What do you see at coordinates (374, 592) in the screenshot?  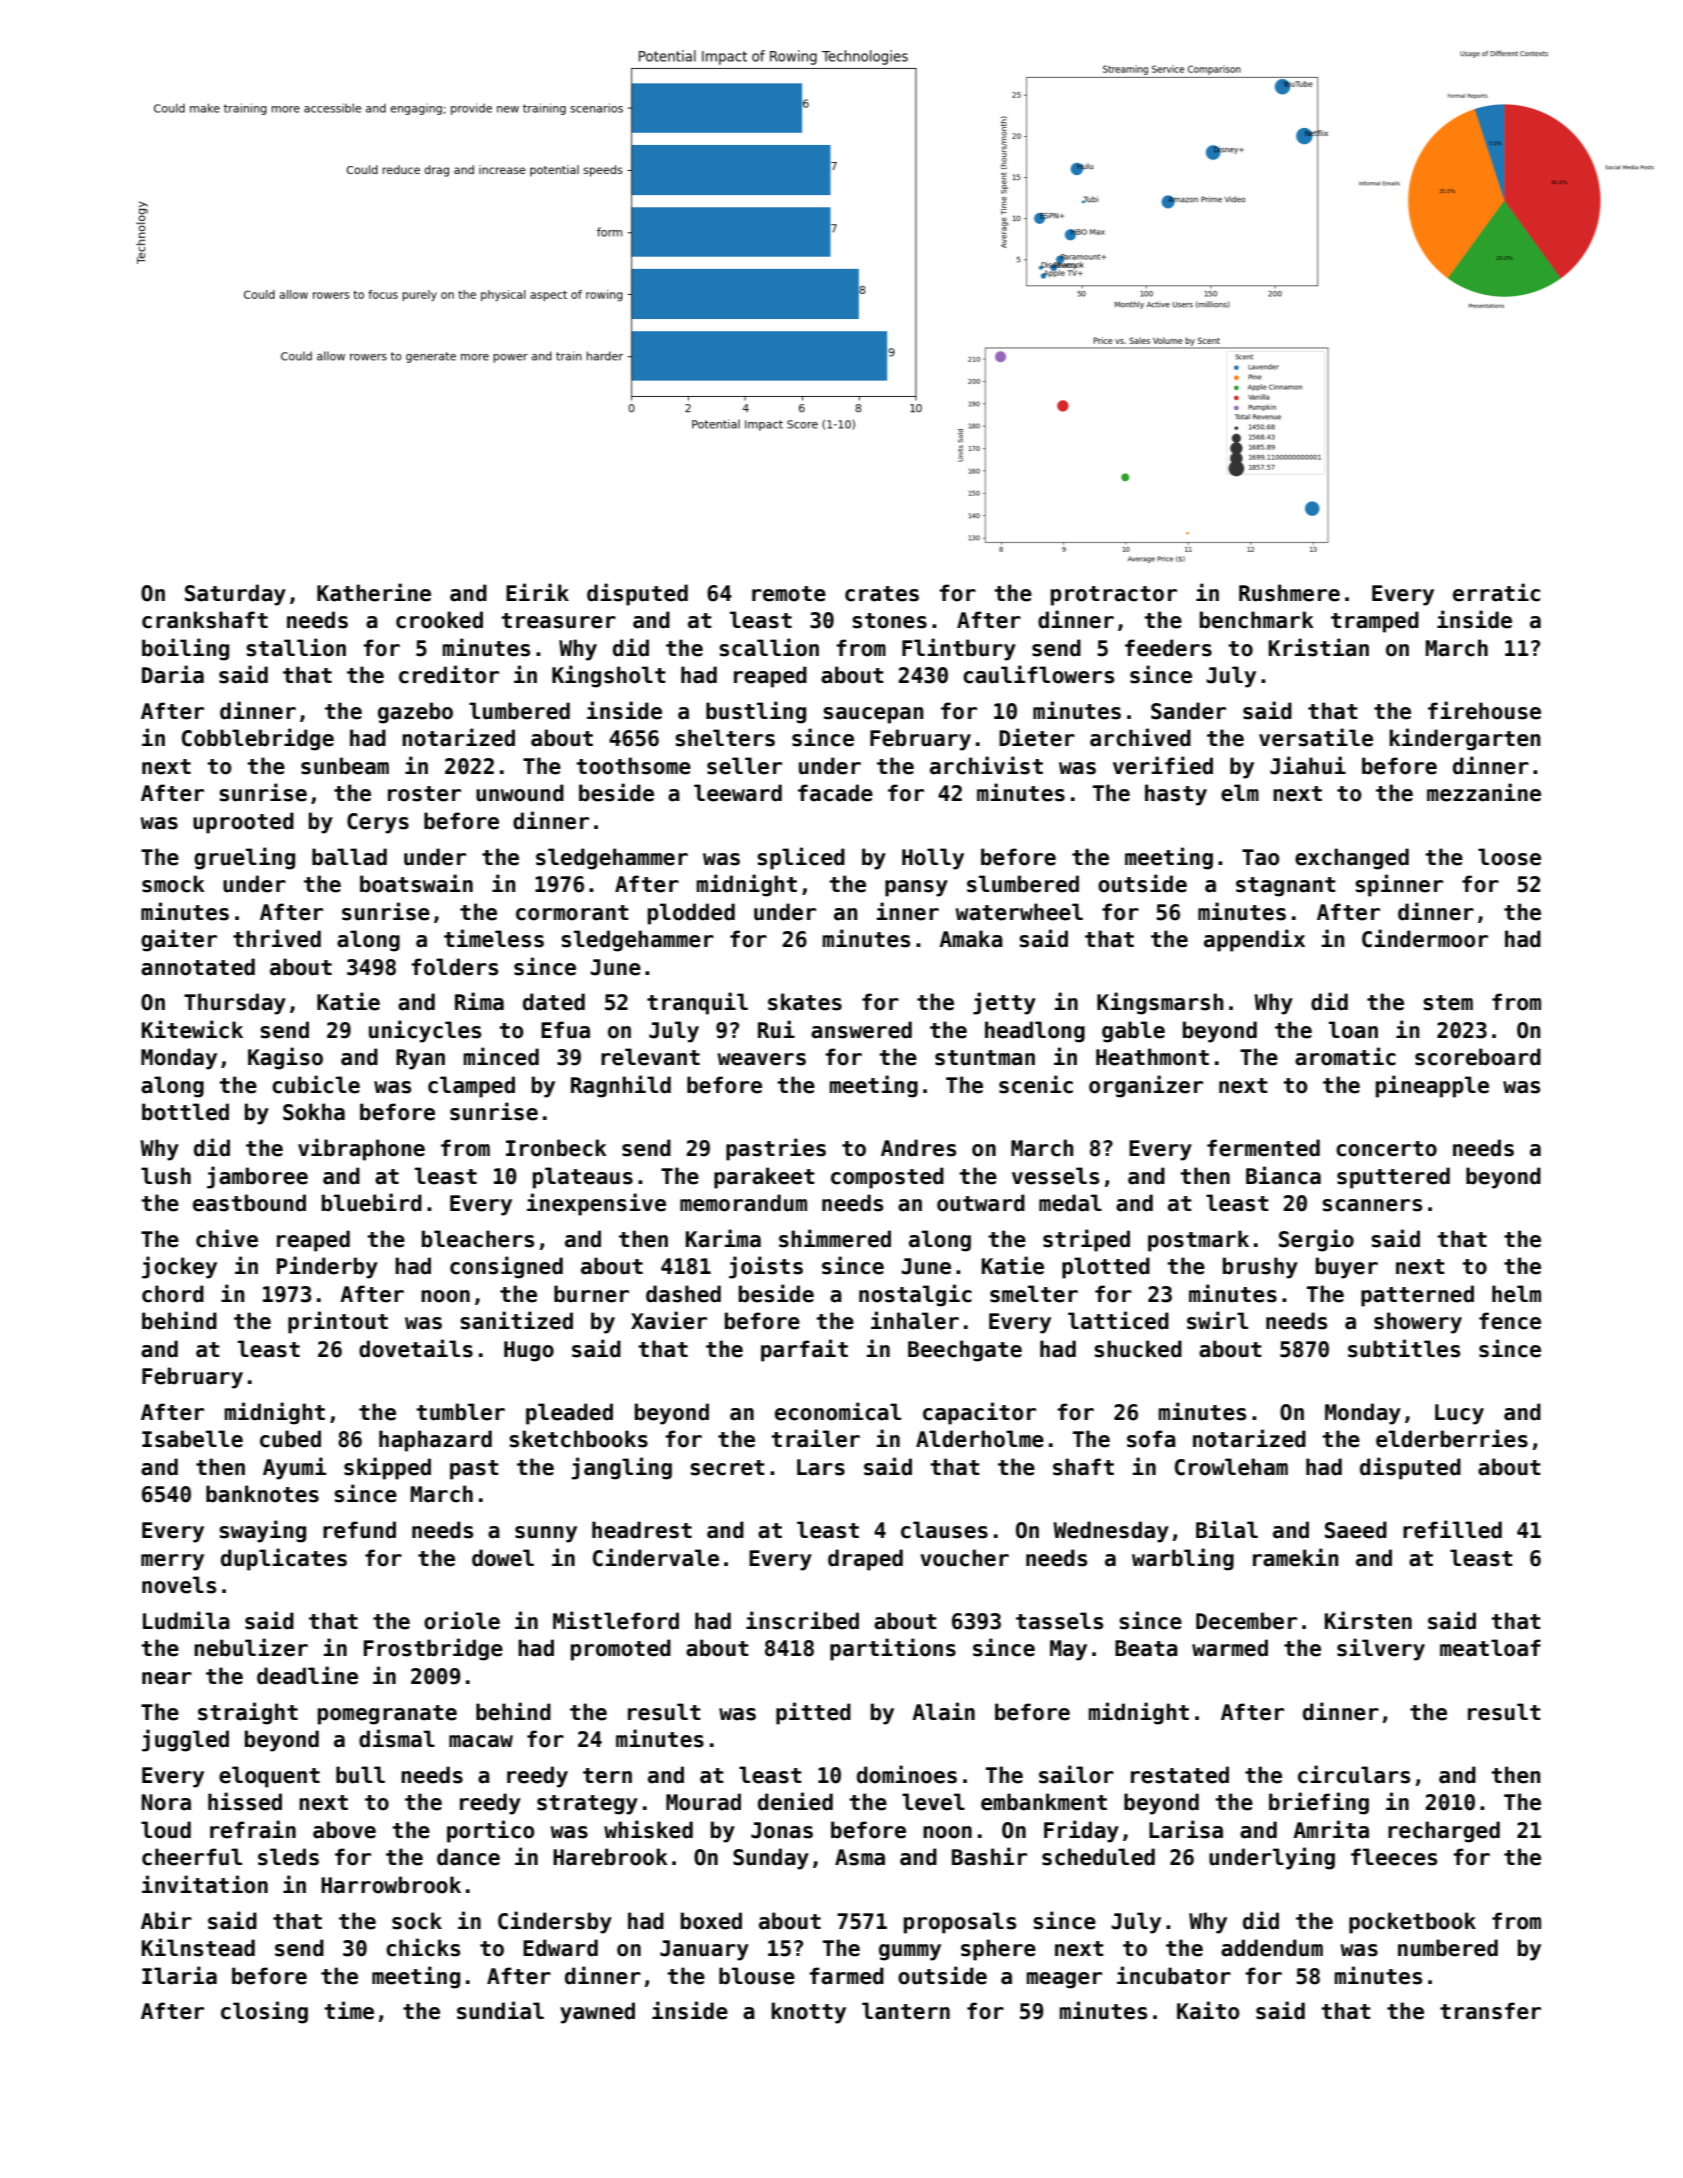 I see `Katherine` at bounding box center [374, 592].
